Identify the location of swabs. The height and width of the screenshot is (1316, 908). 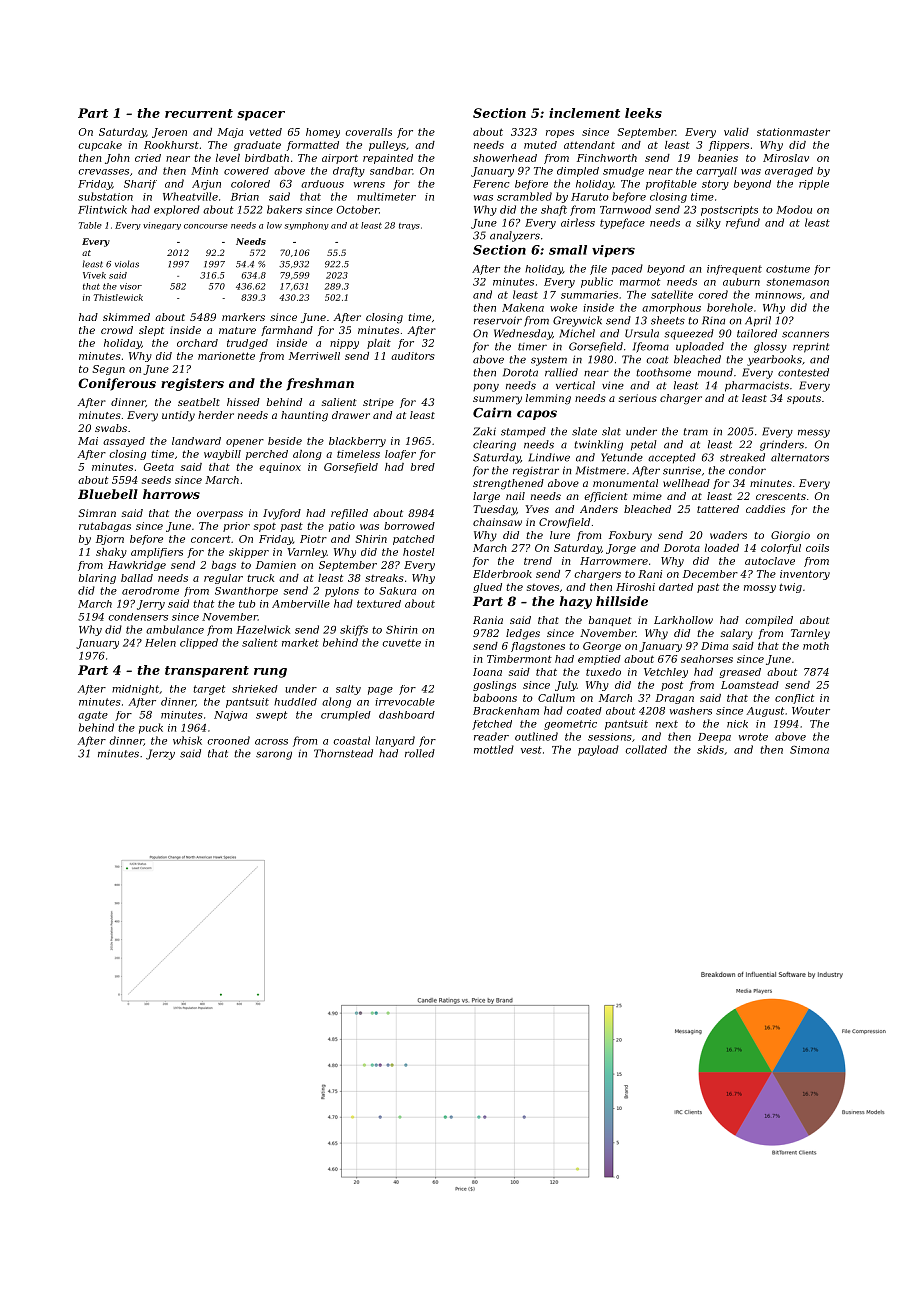
(111, 428).
